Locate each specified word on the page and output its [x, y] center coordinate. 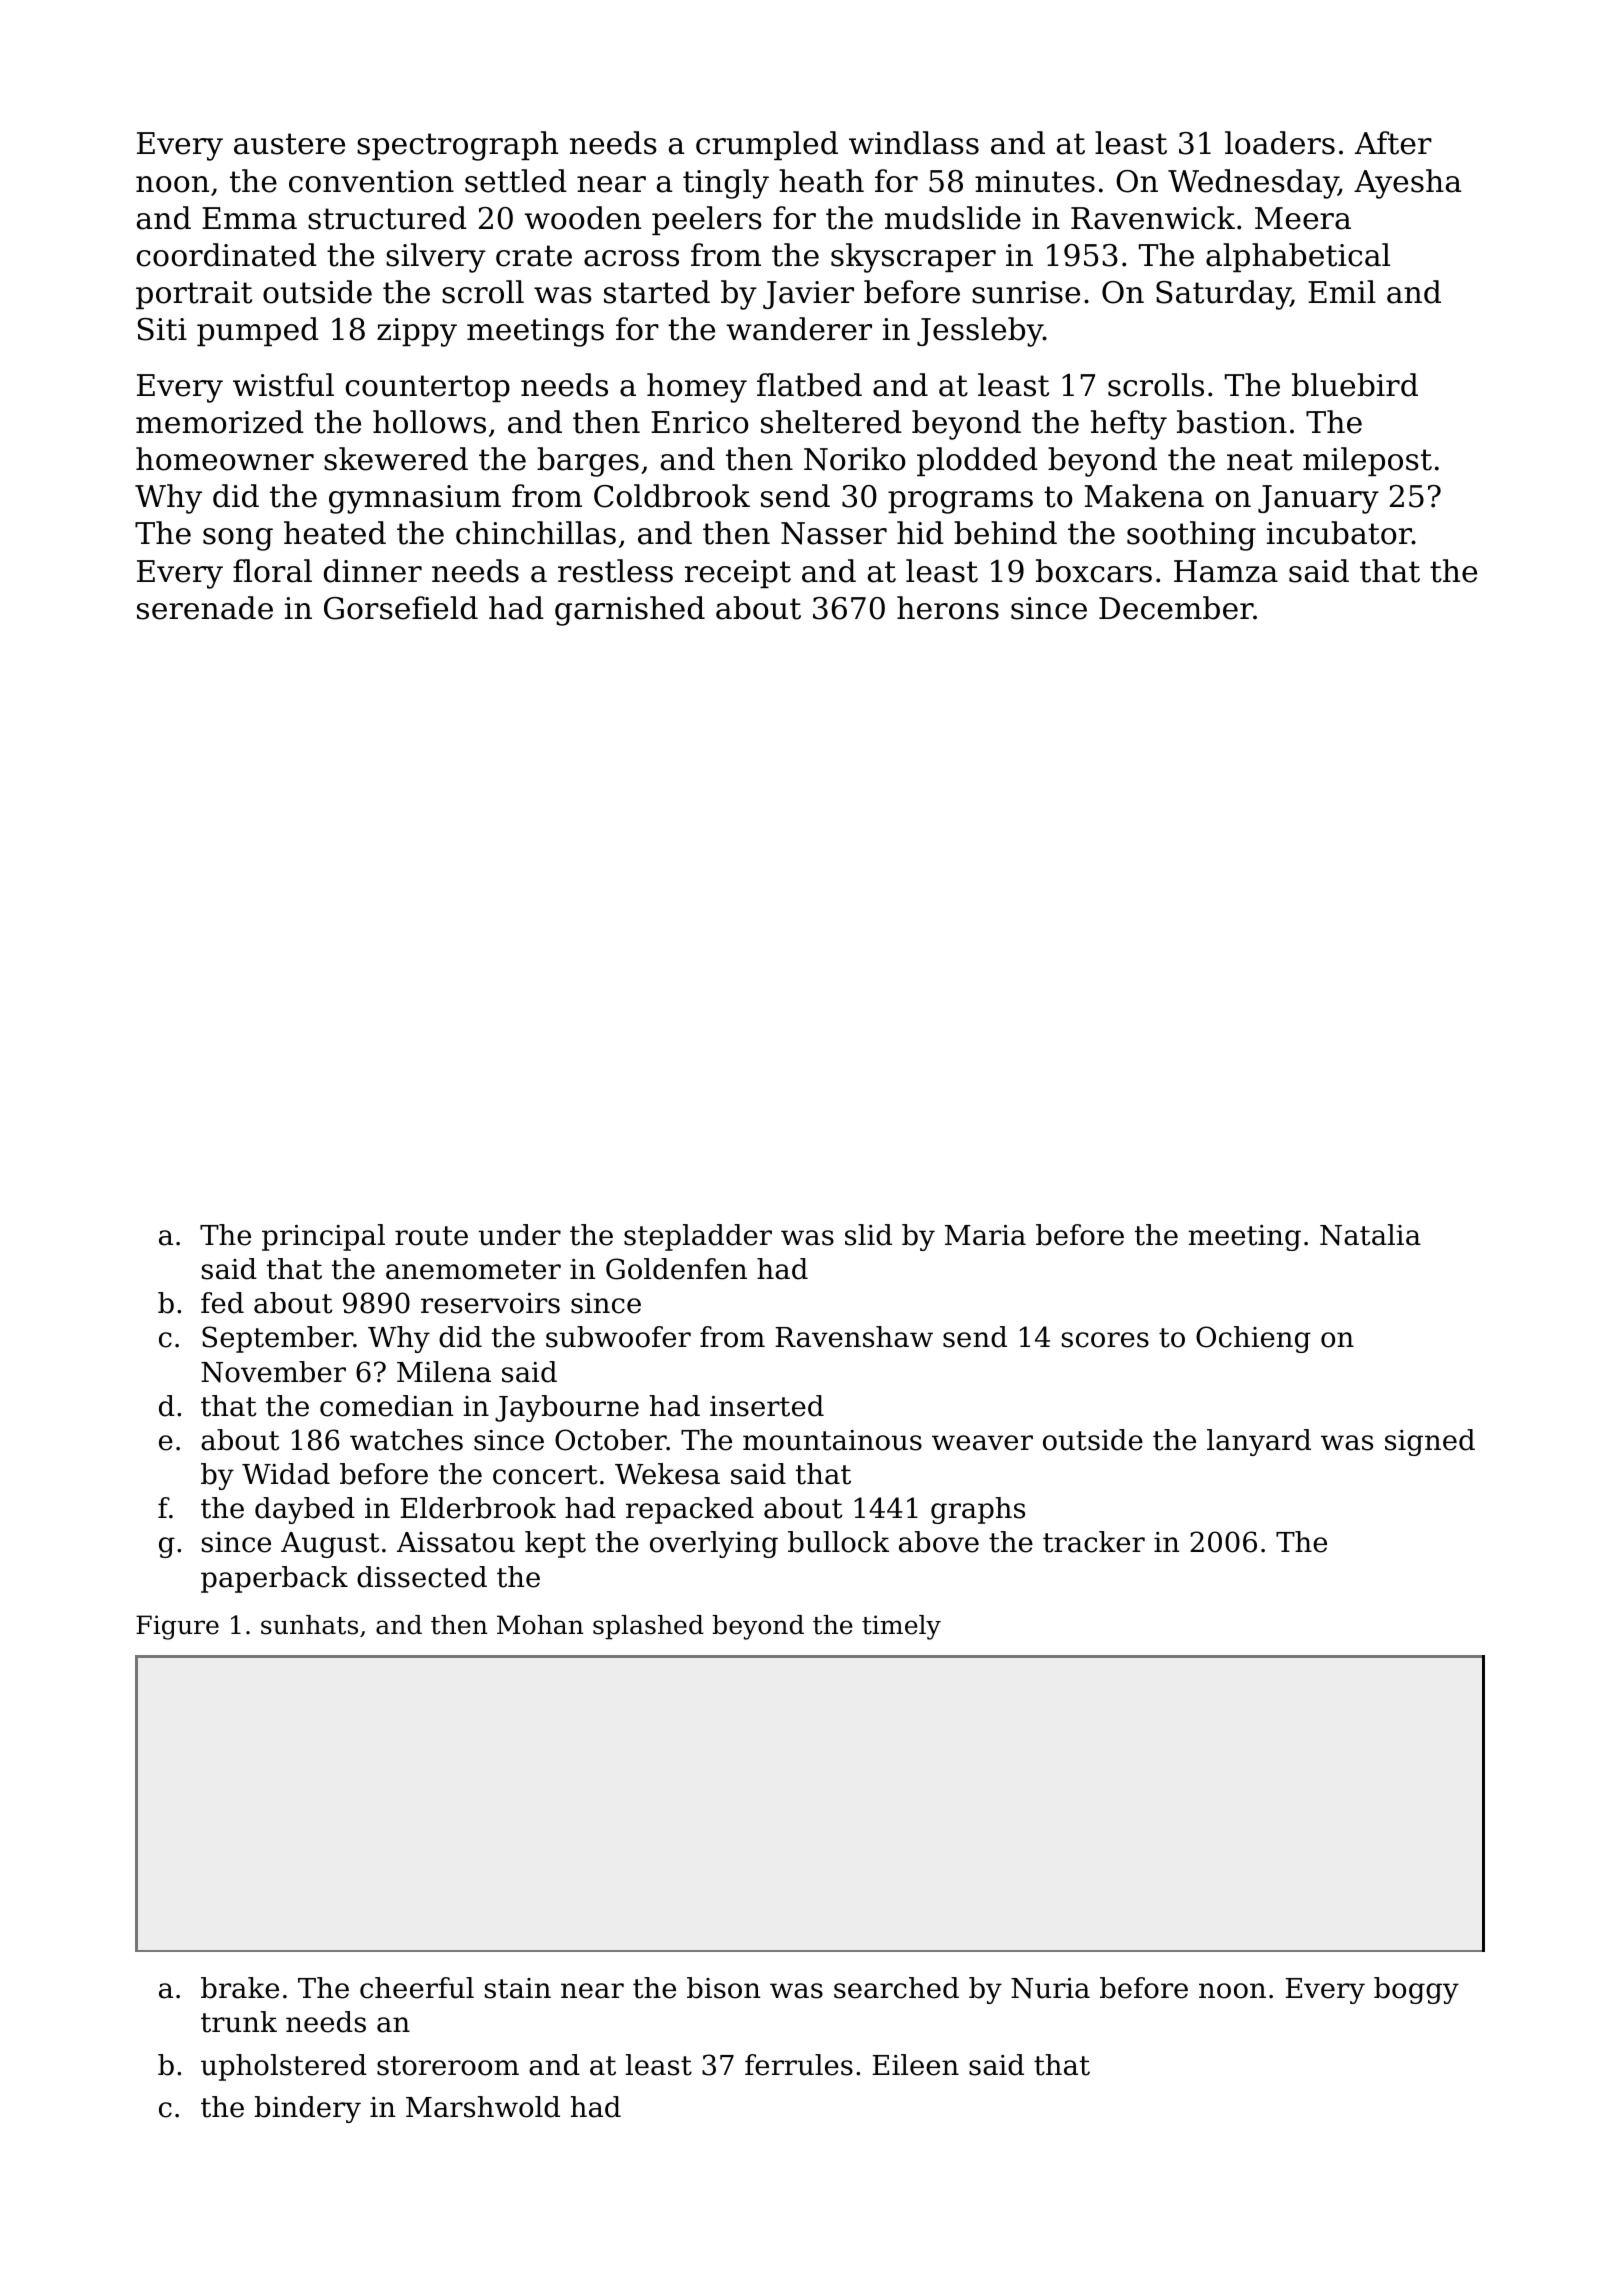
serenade [205, 608]
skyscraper [913, 258]
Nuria [1050, 1988]
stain [518, 1988]
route [431, 1236]
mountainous [832, 1440]
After [1393, 143]
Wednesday [1253, 184]
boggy [1416, 1990]
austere [289, 144]
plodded [977, 461]
